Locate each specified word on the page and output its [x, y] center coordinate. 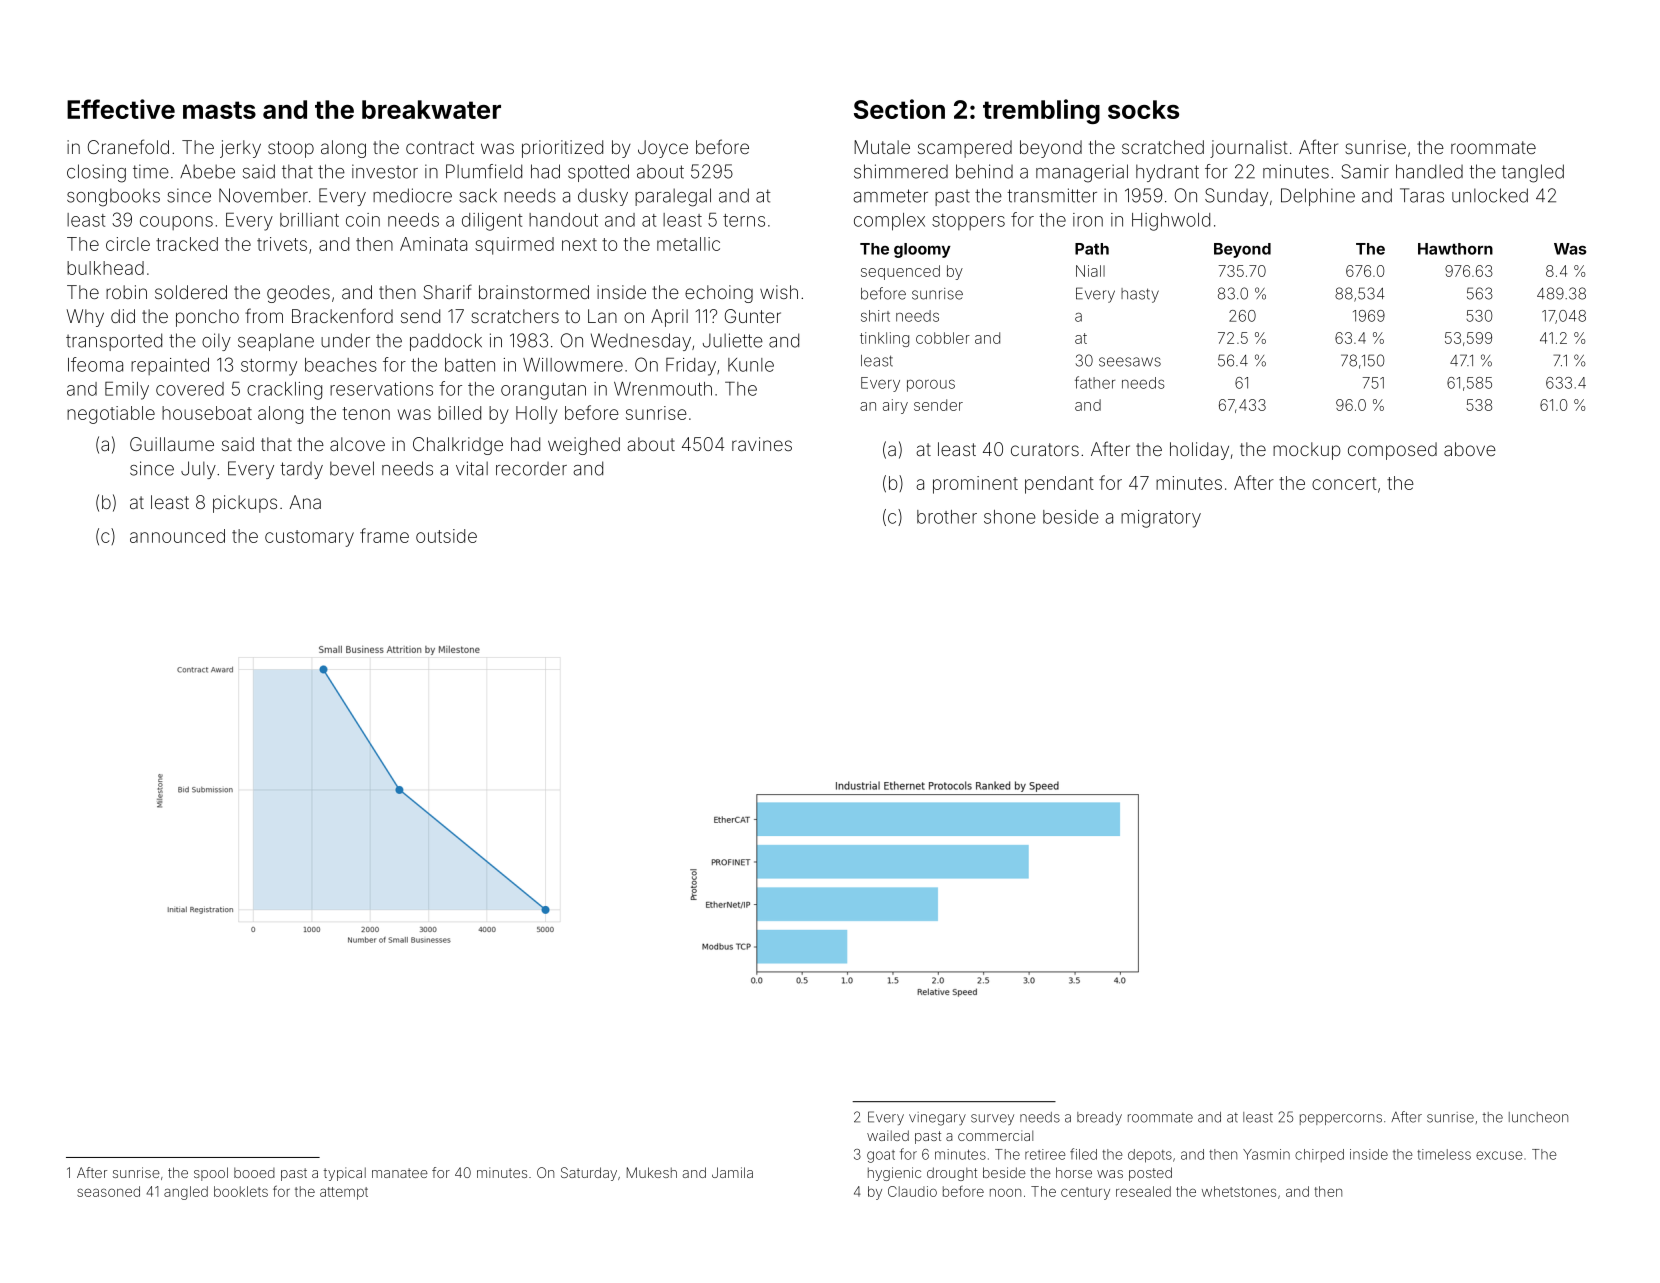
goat [881, 1156]
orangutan [543, 391]
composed [1392, 451]
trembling [1041, 111]
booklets [241, 1191]
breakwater [431, 109]
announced [177, 536]
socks [1143, 109]
